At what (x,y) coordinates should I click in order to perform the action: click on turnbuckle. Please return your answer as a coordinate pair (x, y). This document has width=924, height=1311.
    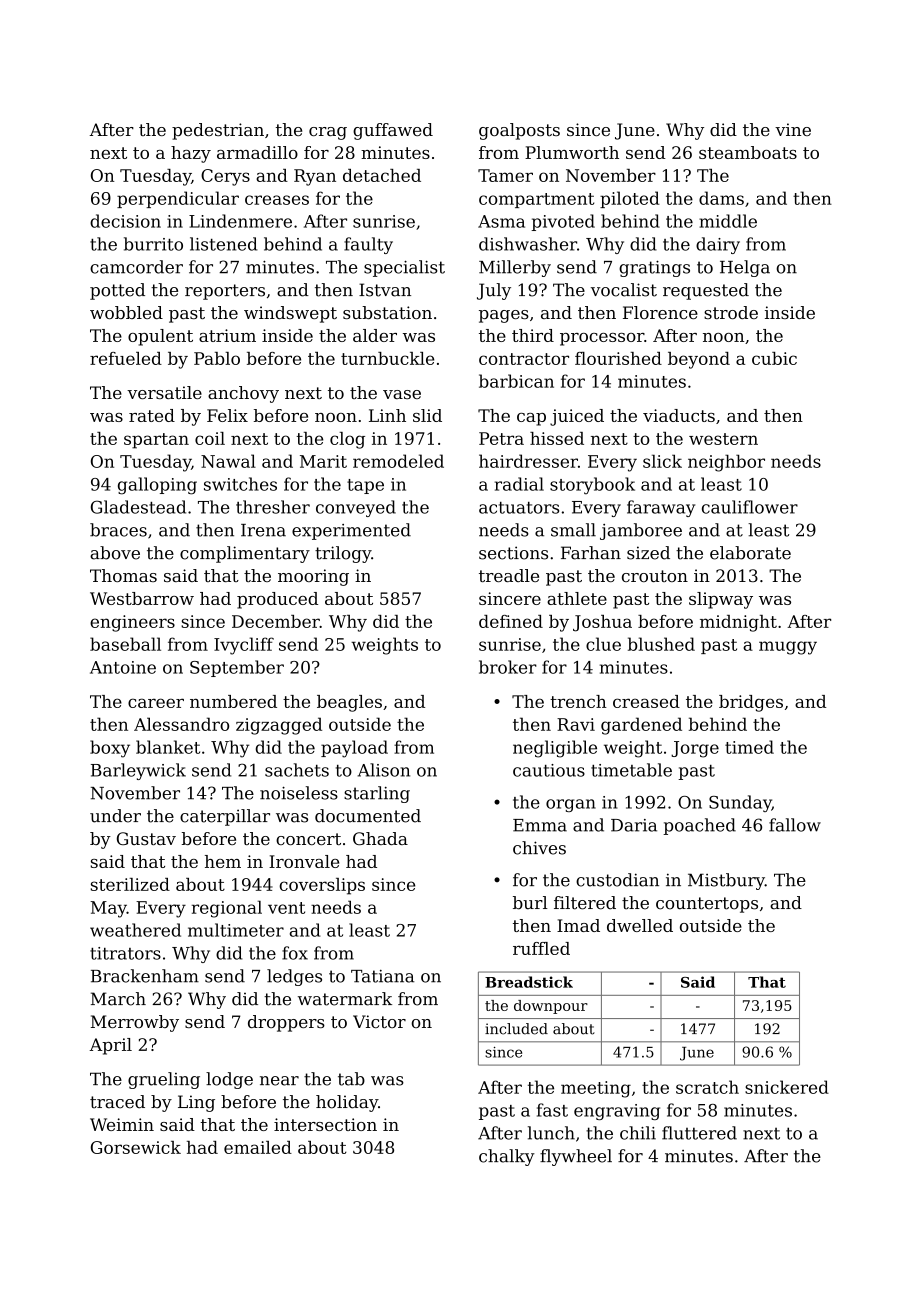
    Looking at the image, I should click on (387, 358).
